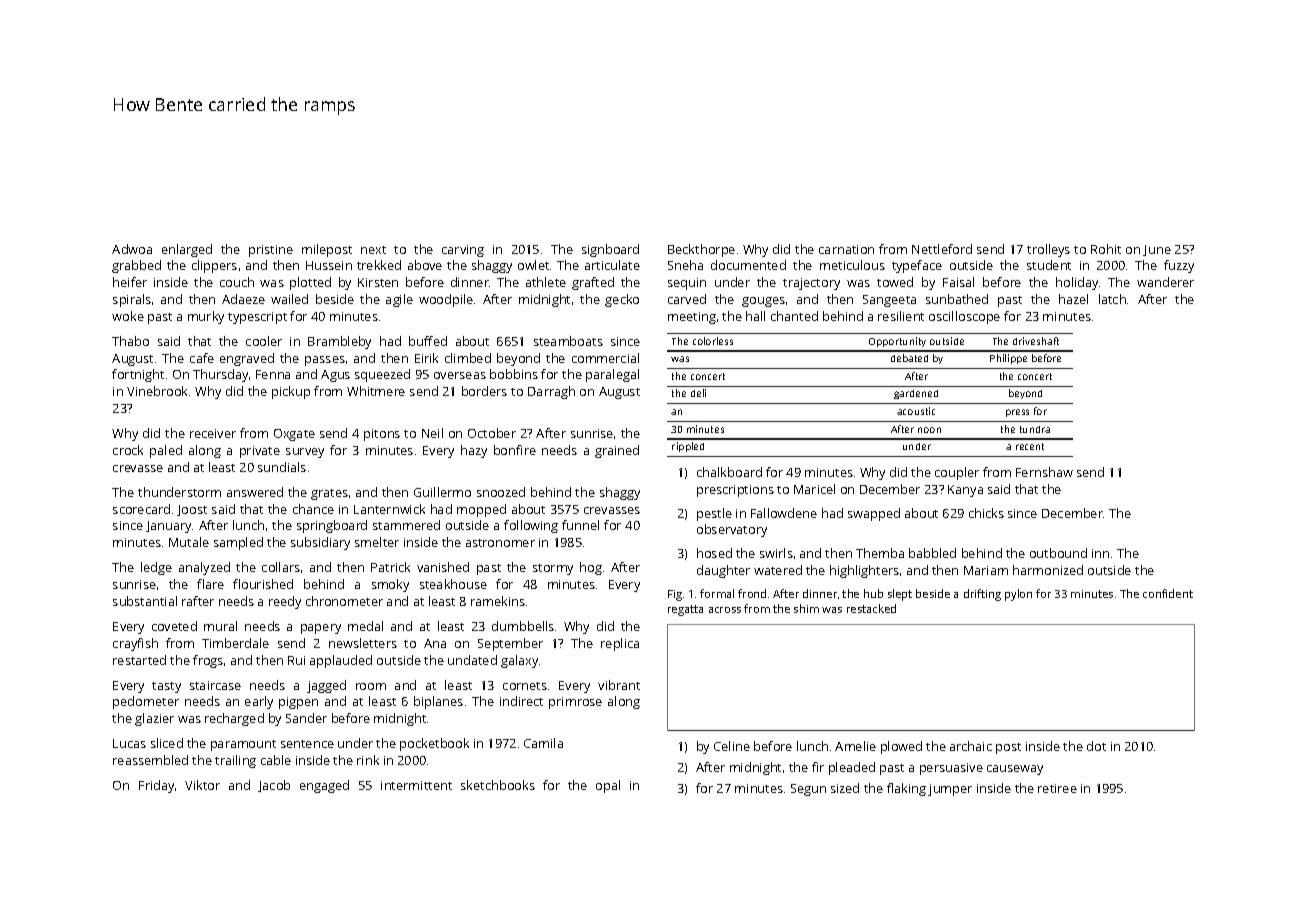  What do you see at coordinates (324, 786) in the screenshot?
I see `engaged` at bounding box center [324, 786].
